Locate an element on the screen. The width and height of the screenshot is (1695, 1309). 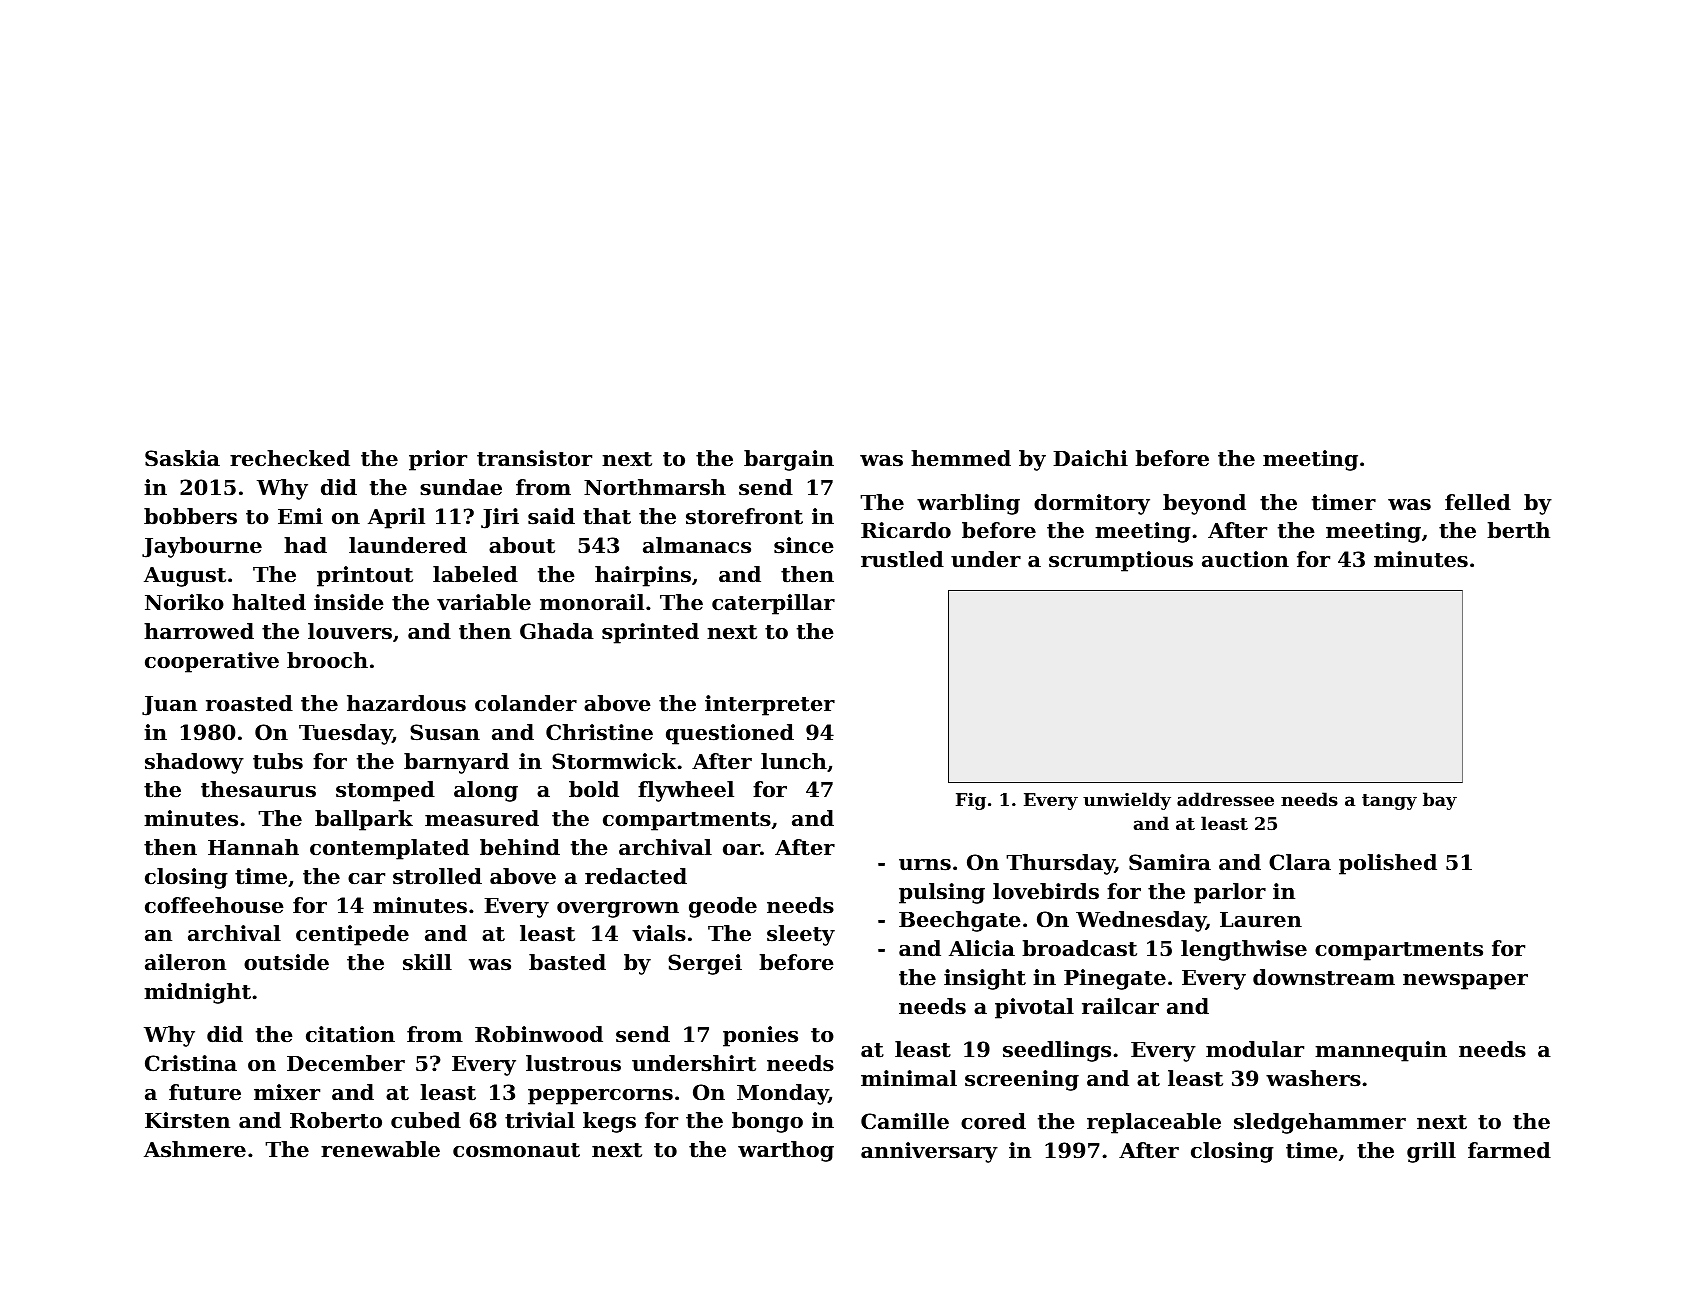
cubed is located at coordinates (426, 1120).
